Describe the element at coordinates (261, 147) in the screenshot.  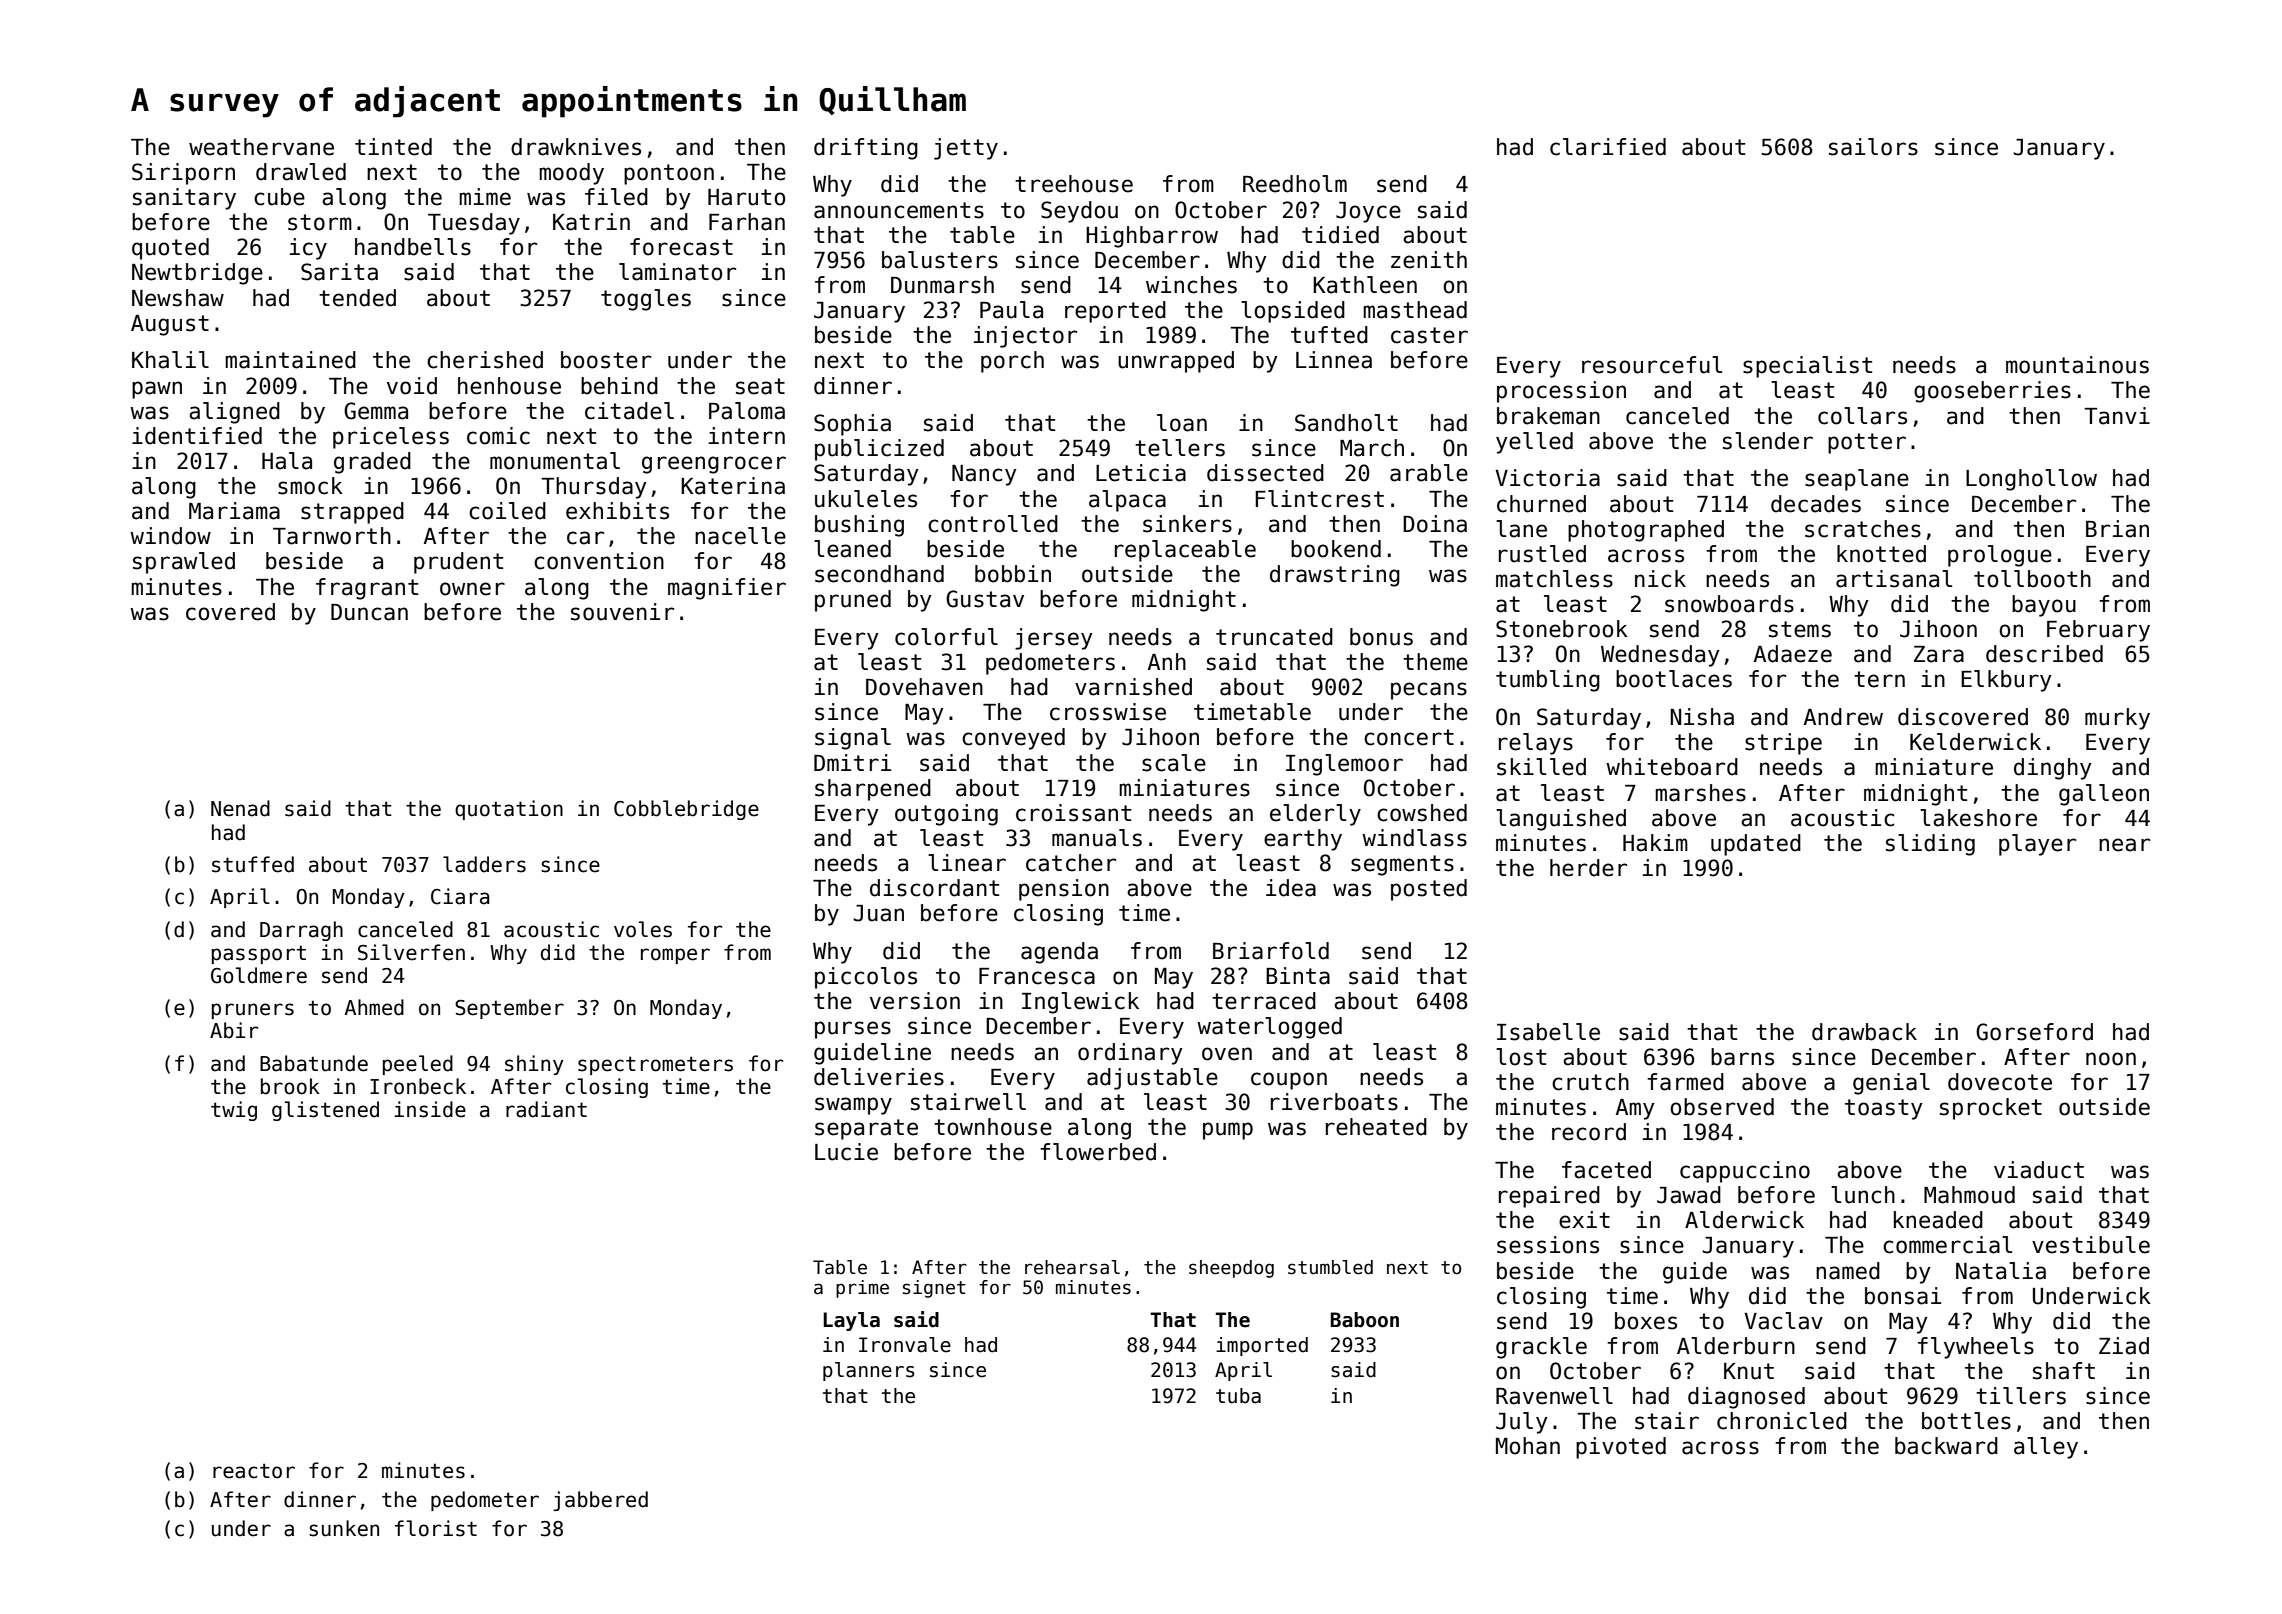
I see `weathervane` at that location.
